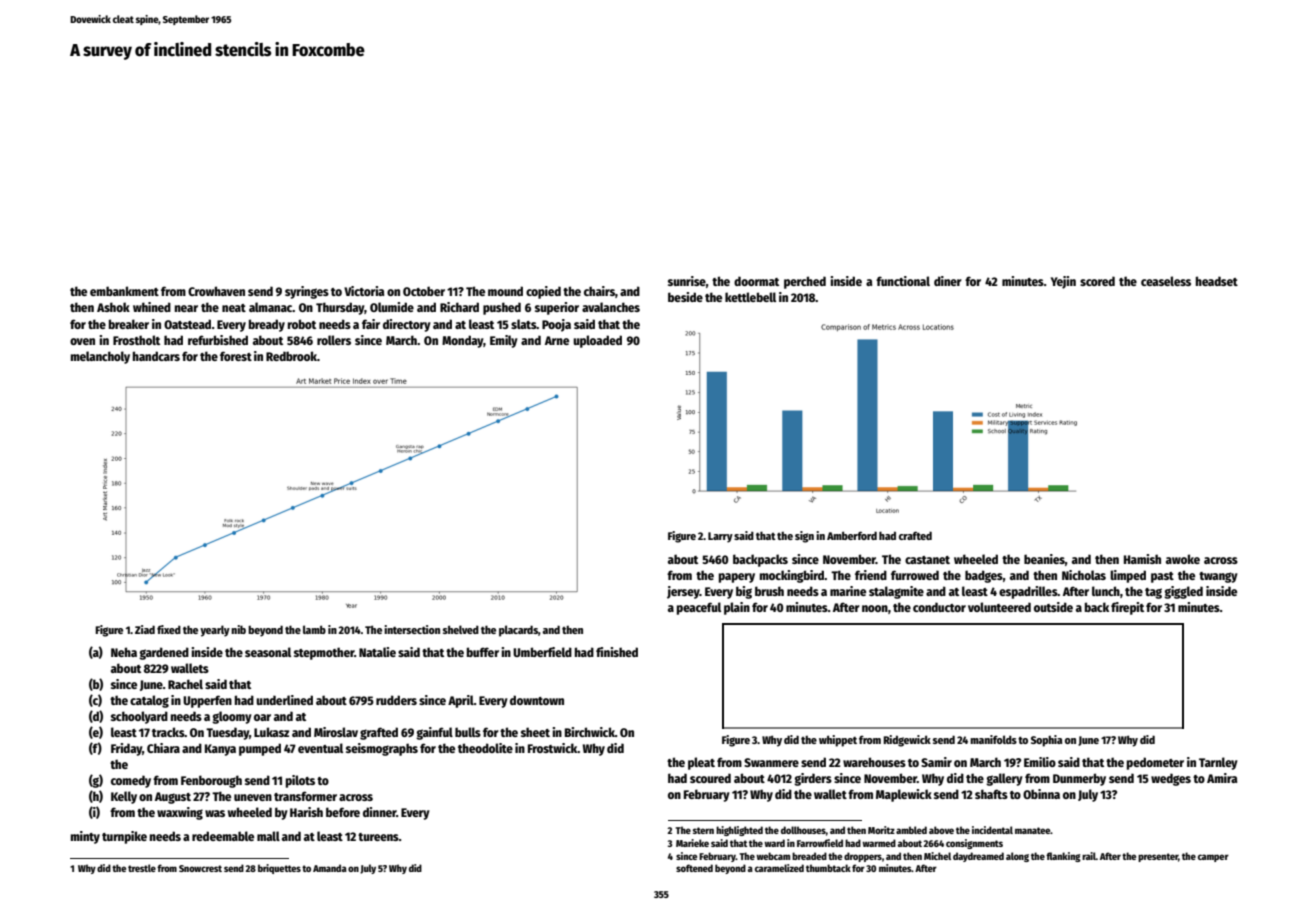 This screenshot has width=1308, height=924. I want to click on lamb, so click(314, 629).
